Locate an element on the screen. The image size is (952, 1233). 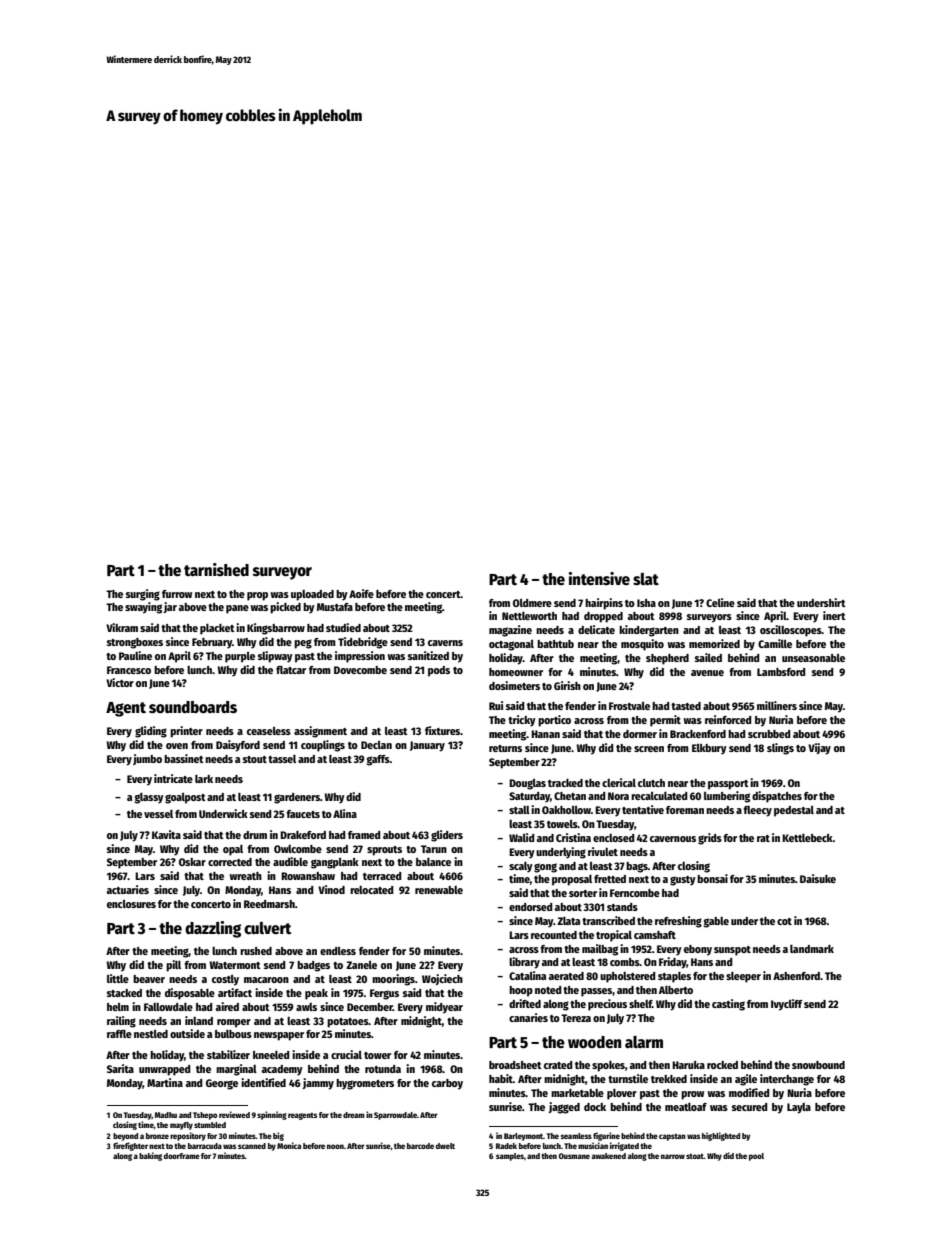
newspaper is located at coordinates (279, 1036).
